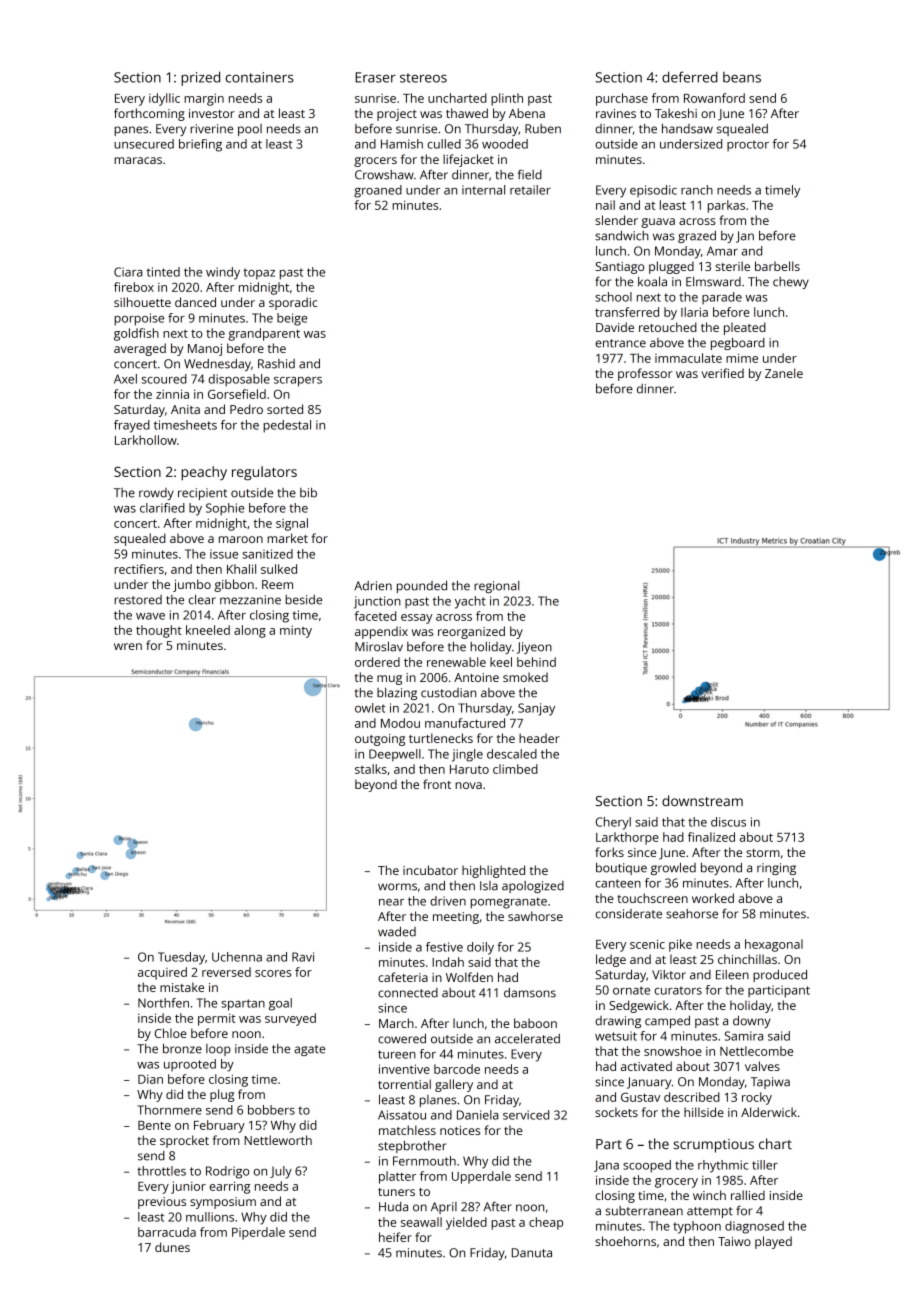 Image resolution: width=924 pixels, height=1308 pixels. Describe the element at coordinates (298, 382) in the screenshot. I see `scrapers` at that location.
